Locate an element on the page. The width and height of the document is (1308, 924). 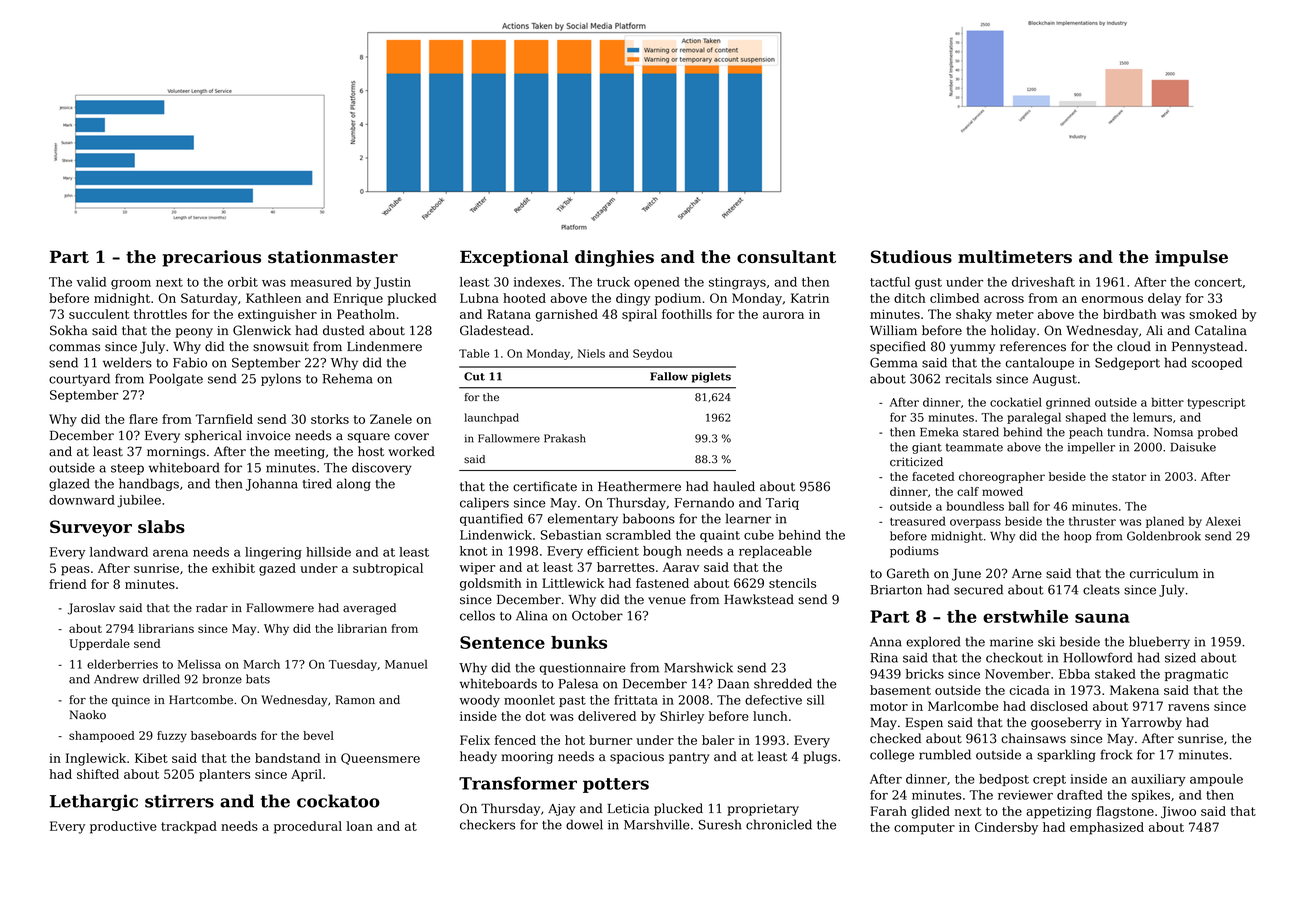
treasured is located at coordinates (918, 521).
